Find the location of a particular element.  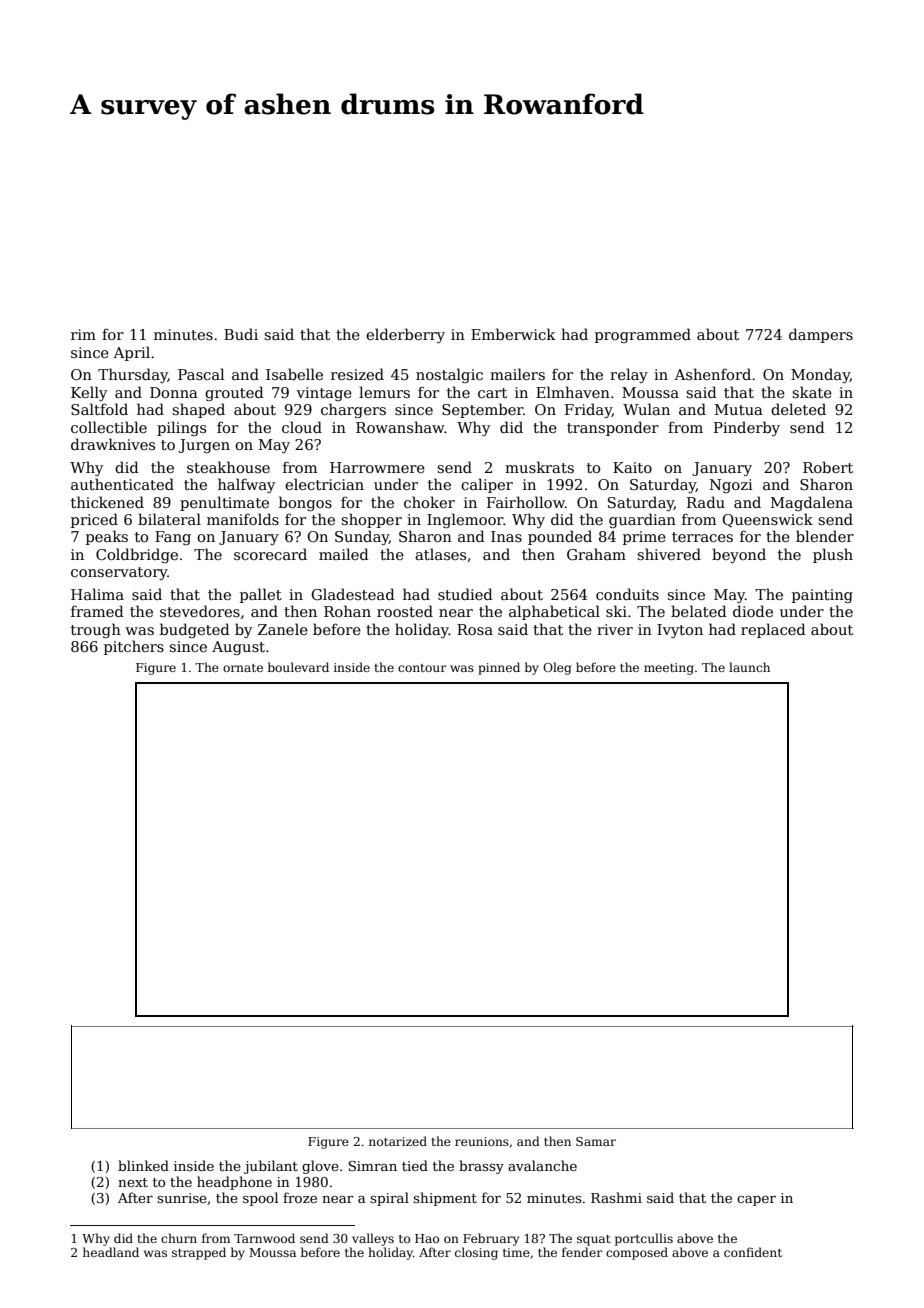

penultimate is located at coordinates (224, 503).
